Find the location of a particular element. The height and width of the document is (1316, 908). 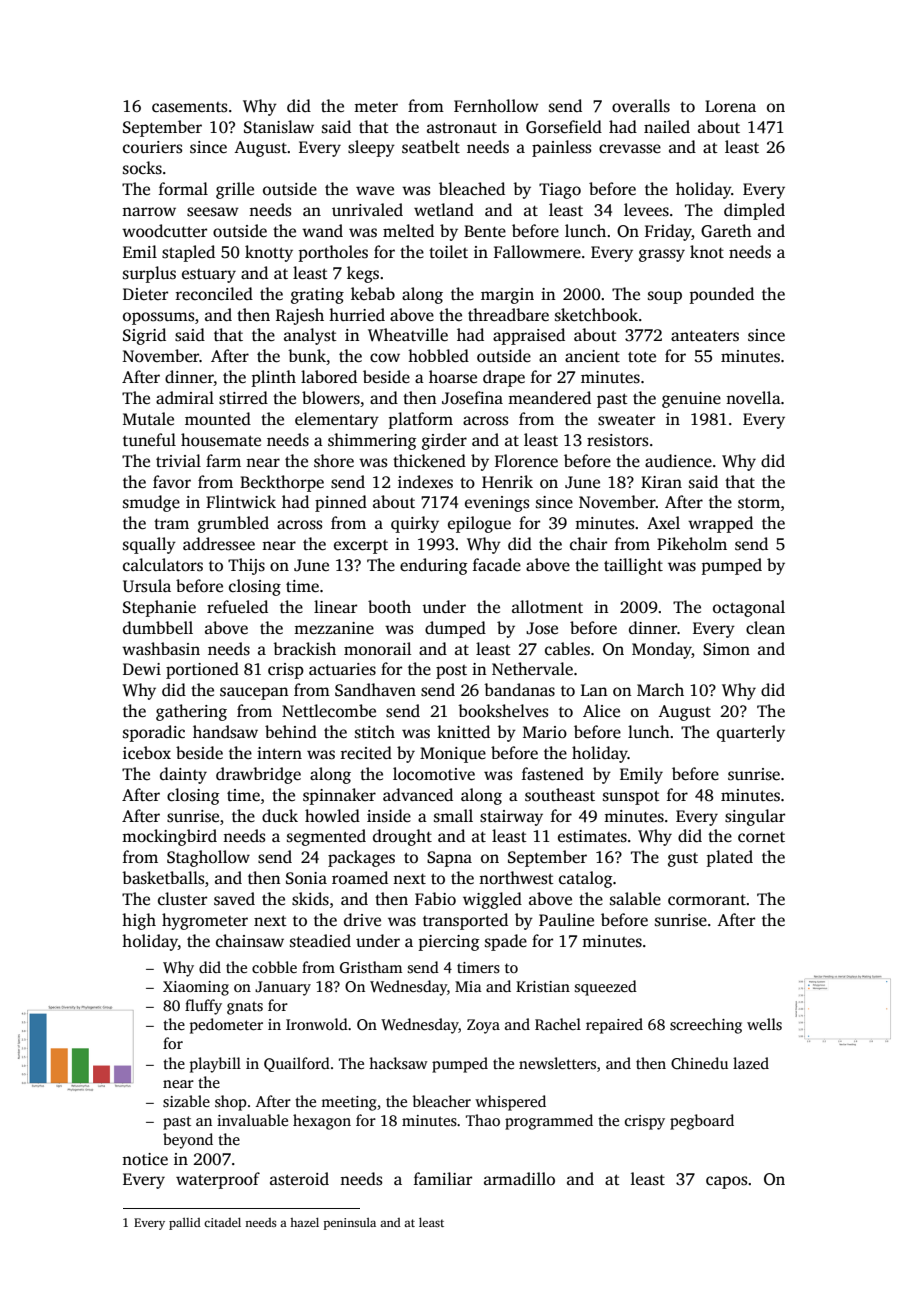

Gareth is located at coordinates (726, 231).
